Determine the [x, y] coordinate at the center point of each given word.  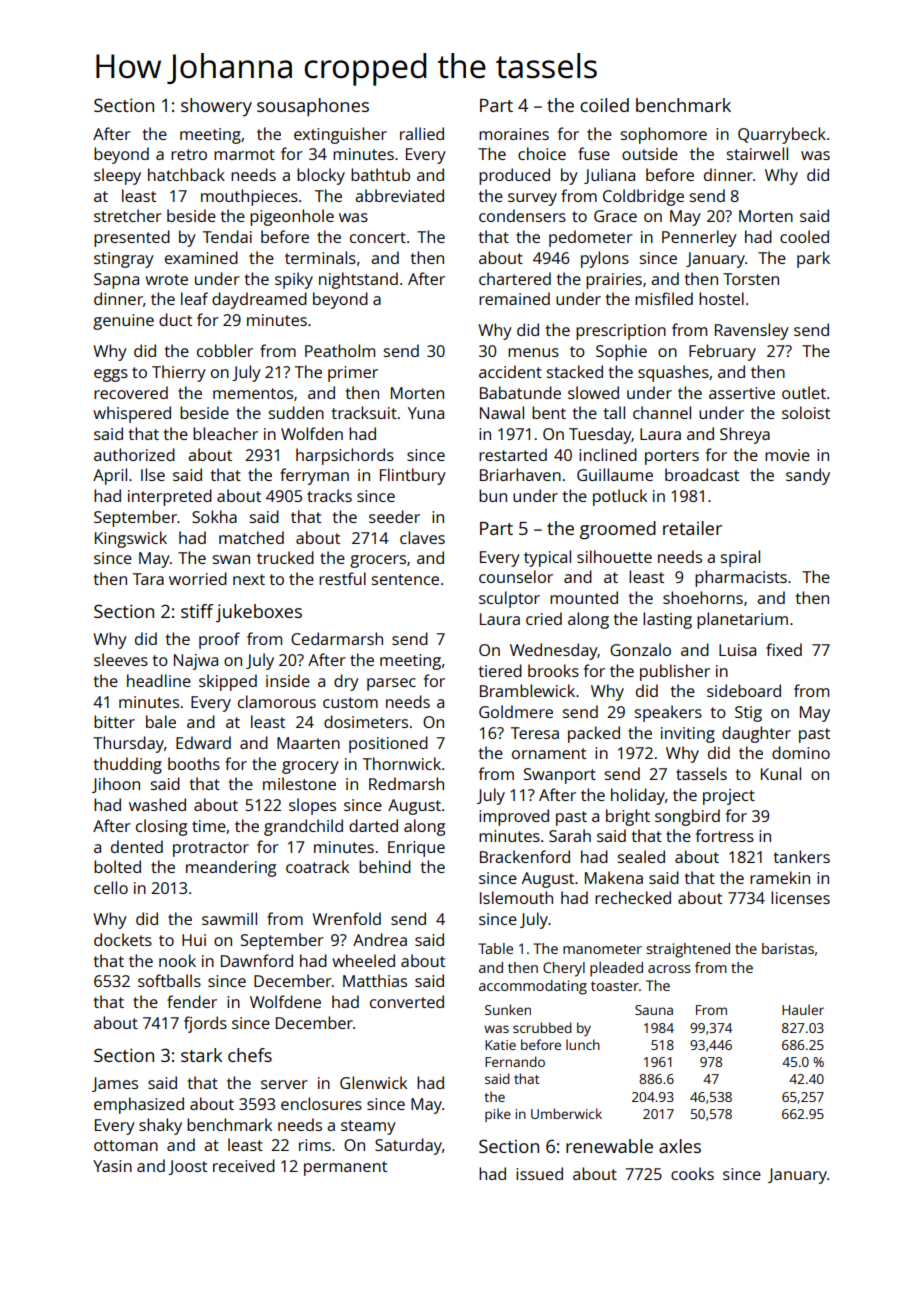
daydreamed [259, 300]
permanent [345, 1168]
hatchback [186, 174]
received [244, 1165]
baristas [788, 948]
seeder [394, 516]
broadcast [702, 474]
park [813, 259]
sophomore [664, 135]
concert [378, 237]
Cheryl [564, 969]
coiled [604, 105]
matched [251, 537]
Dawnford [257, 960]
